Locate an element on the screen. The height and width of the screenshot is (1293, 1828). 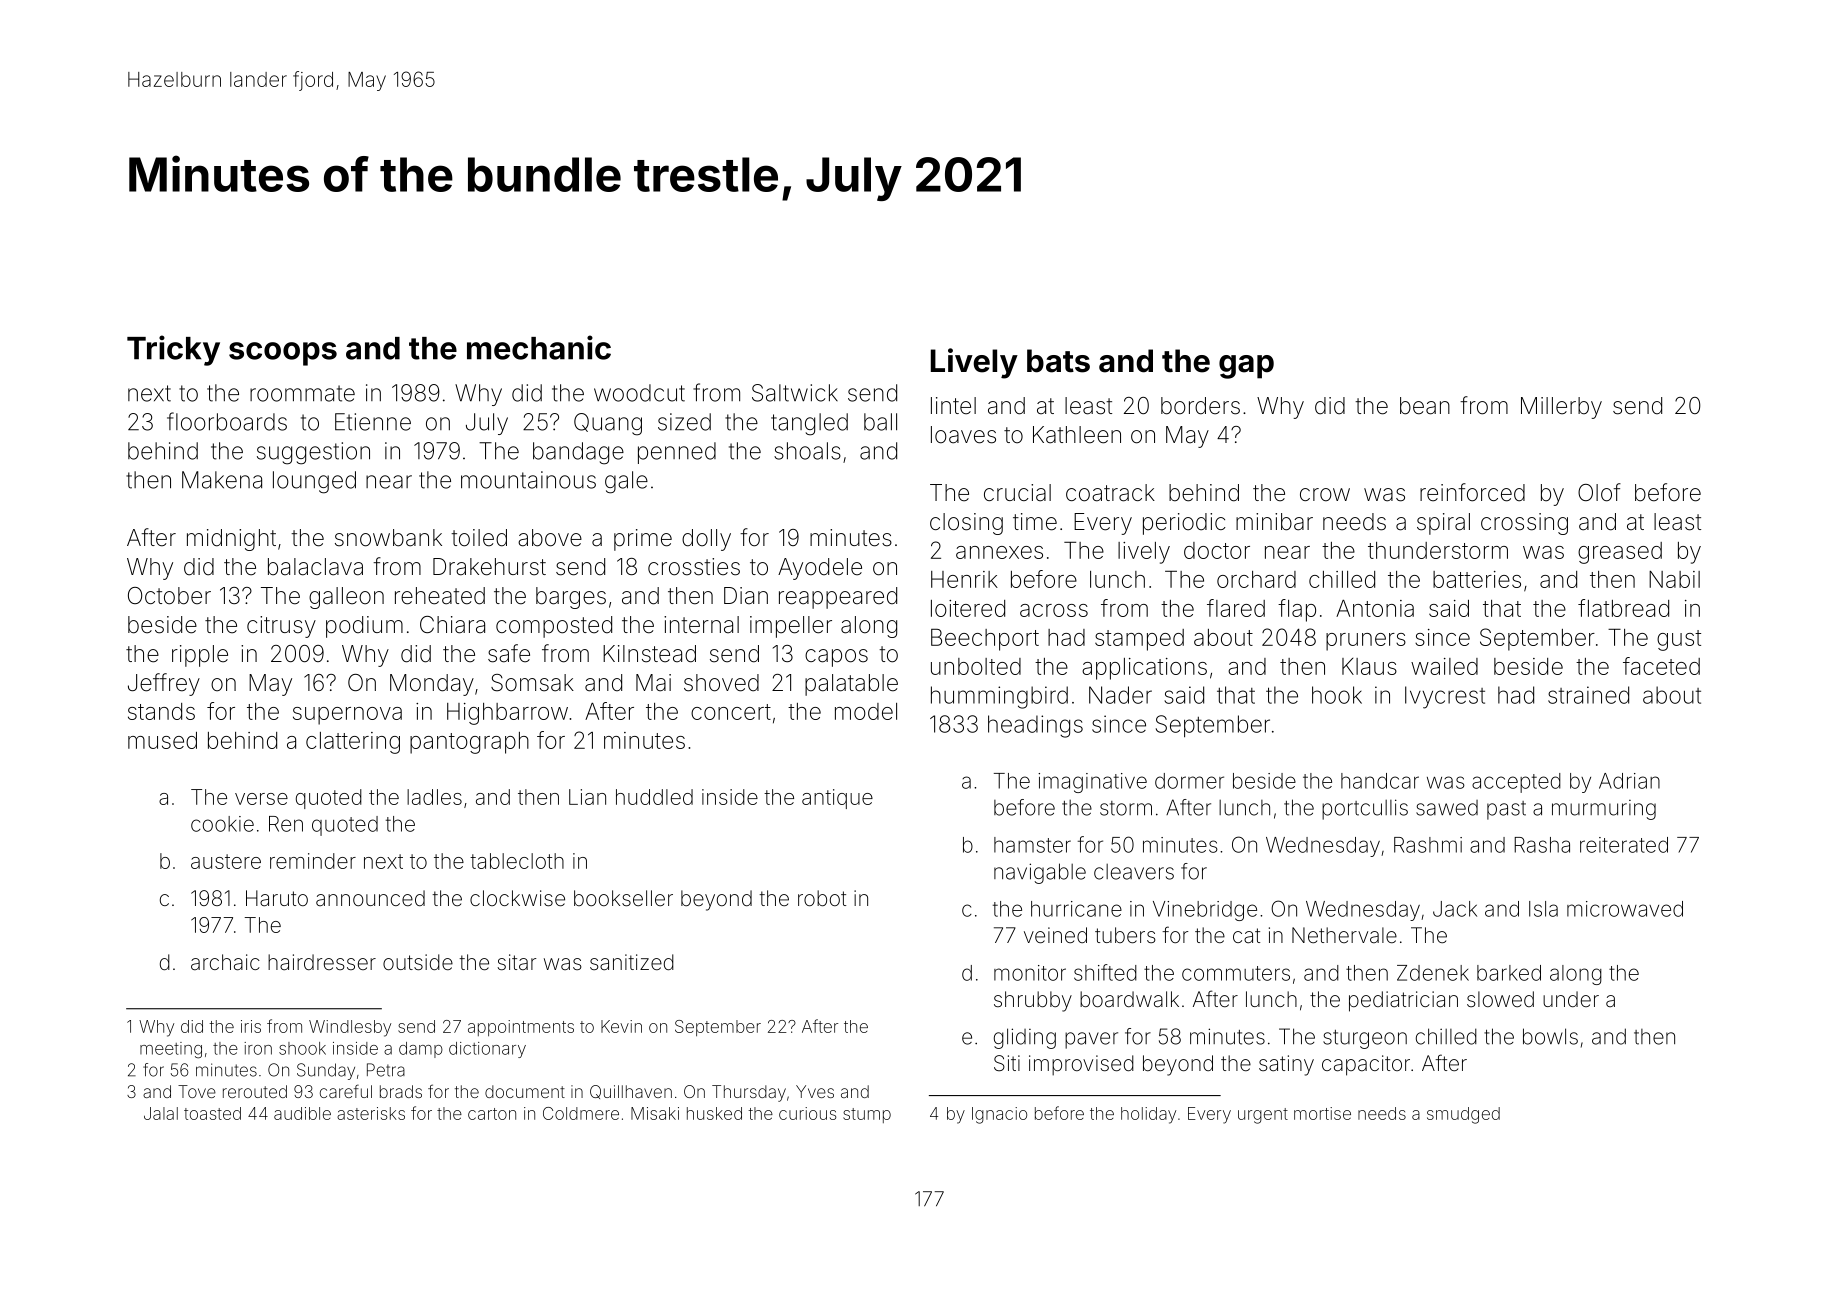
coatrack is located at coordinates (1110, 493).
